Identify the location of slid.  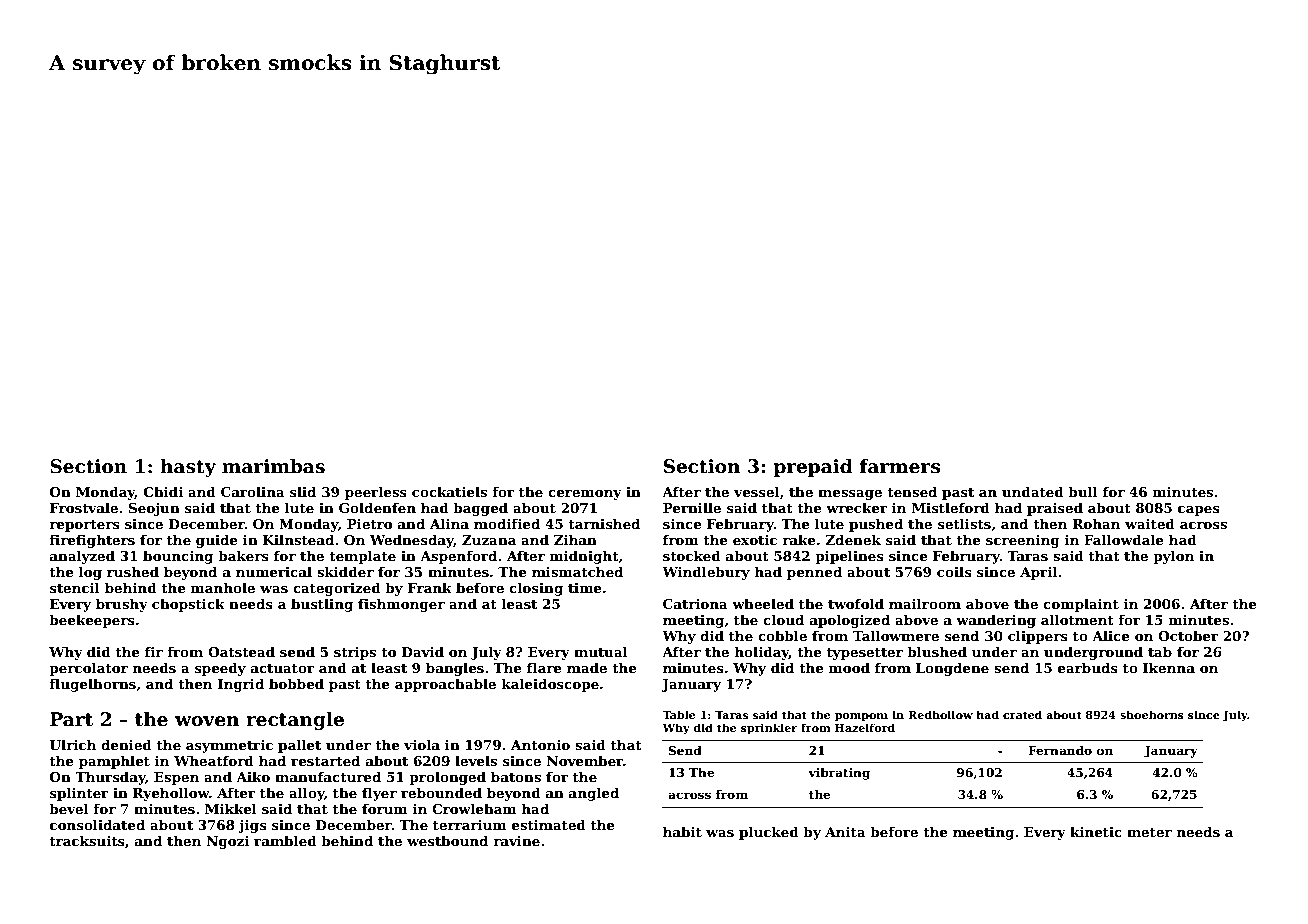
(303, 491).
